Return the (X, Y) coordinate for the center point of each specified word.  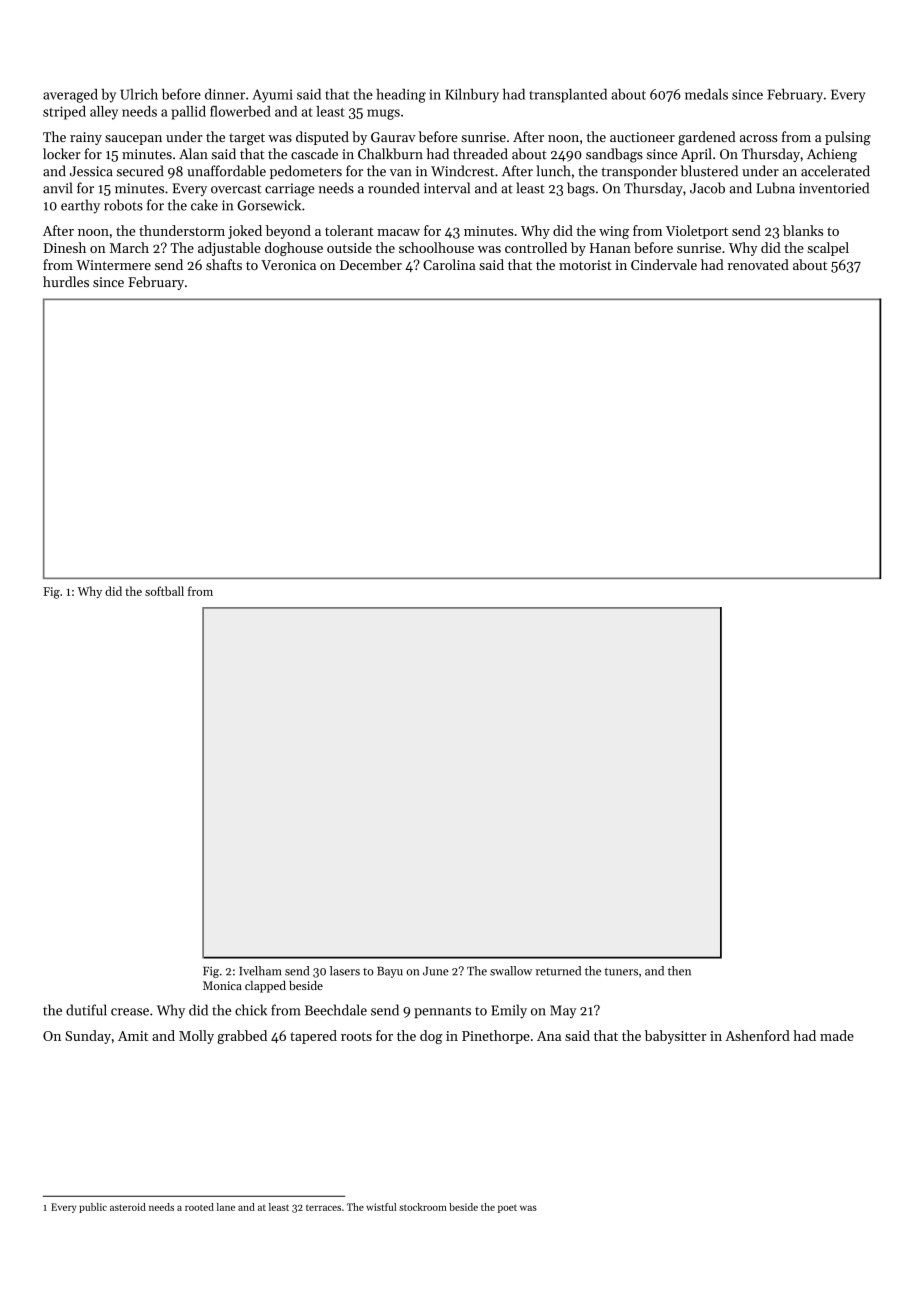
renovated (758, 264)
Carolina (449, 264)
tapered (313, 1037)
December (371, 264)
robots (123, 205)
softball (164, 591)
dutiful (86, 1010)
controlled (536, 247)
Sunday (88, 1037)
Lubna (775, 188)
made (837, 1035)
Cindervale (664, 264)
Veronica (288, 265)
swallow (511, 971)
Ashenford (757, 1035)
